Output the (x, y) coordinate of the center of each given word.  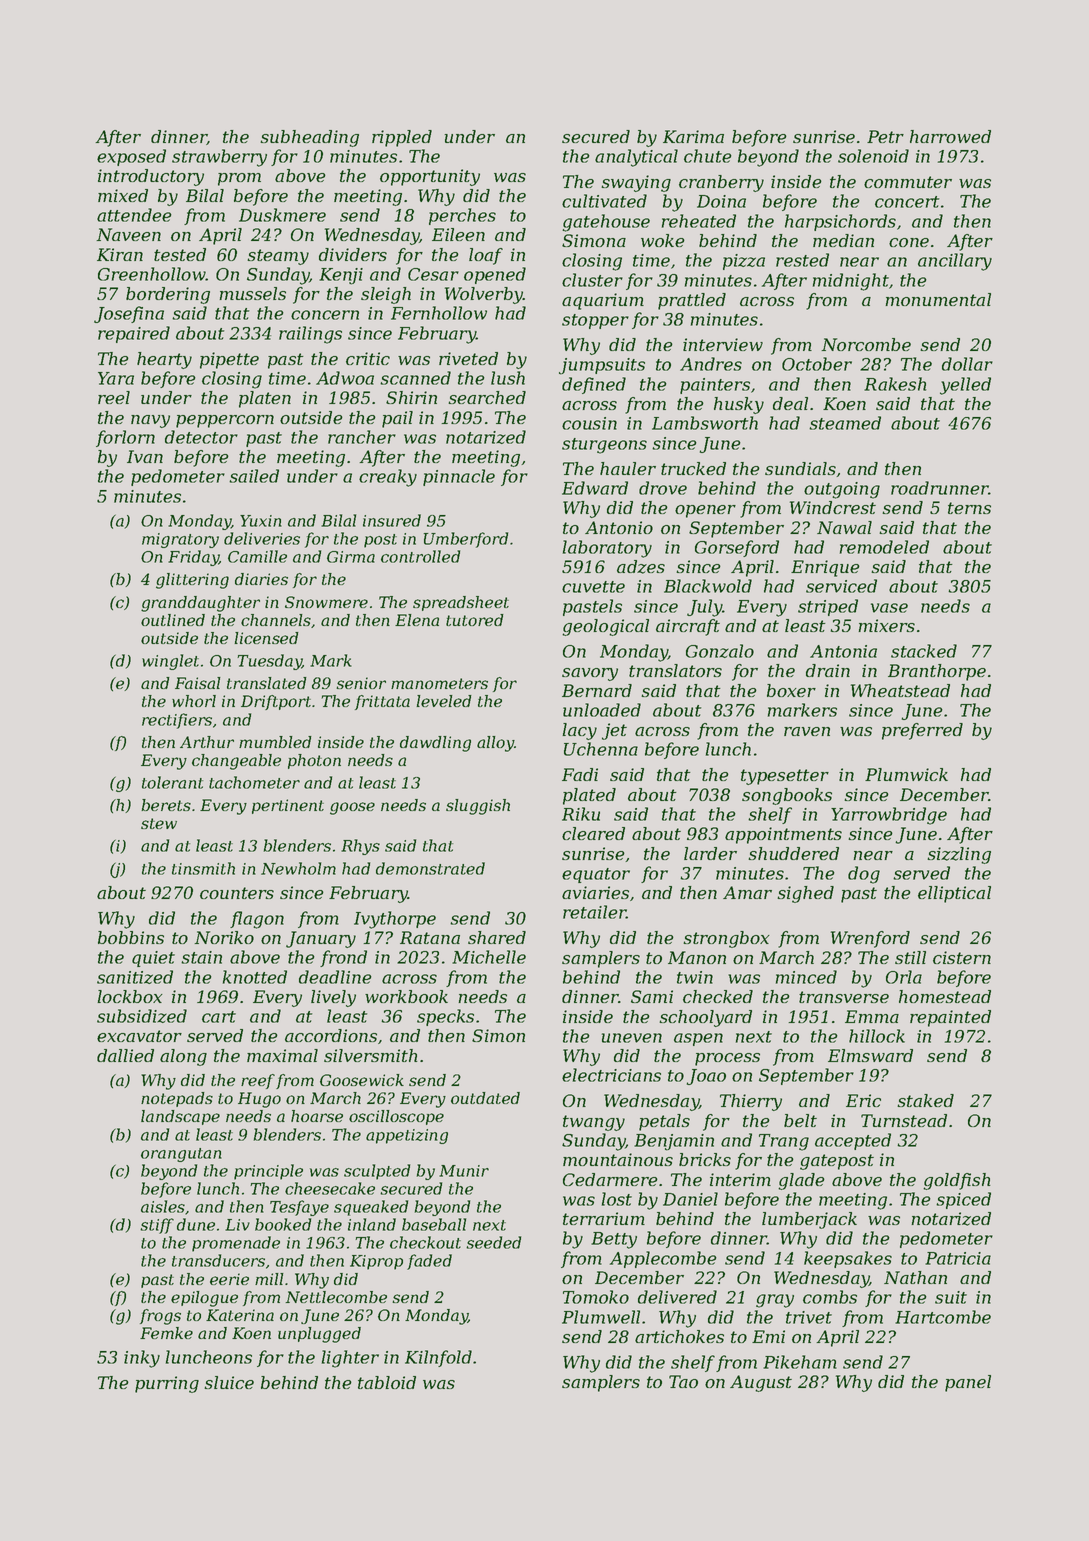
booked (283, 1224)
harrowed (950, 136)
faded (429, 1262)
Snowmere (326, 602)
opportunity (430, 177)
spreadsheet (461, 603)
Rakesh (895, 384)
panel (968, 1383)
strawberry (219, 158)
